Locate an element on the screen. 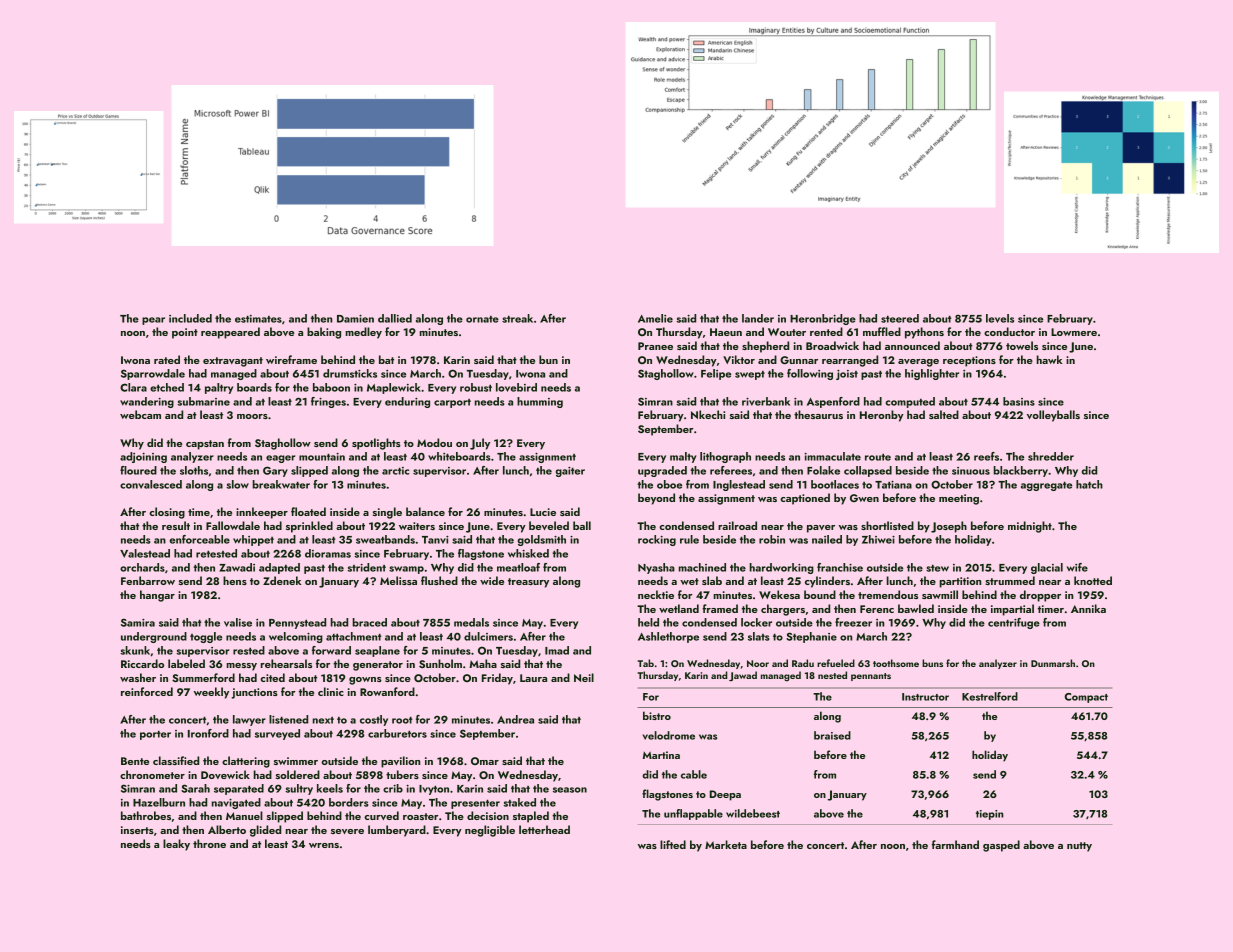  wireframe is located at coordinates (291, 359).
